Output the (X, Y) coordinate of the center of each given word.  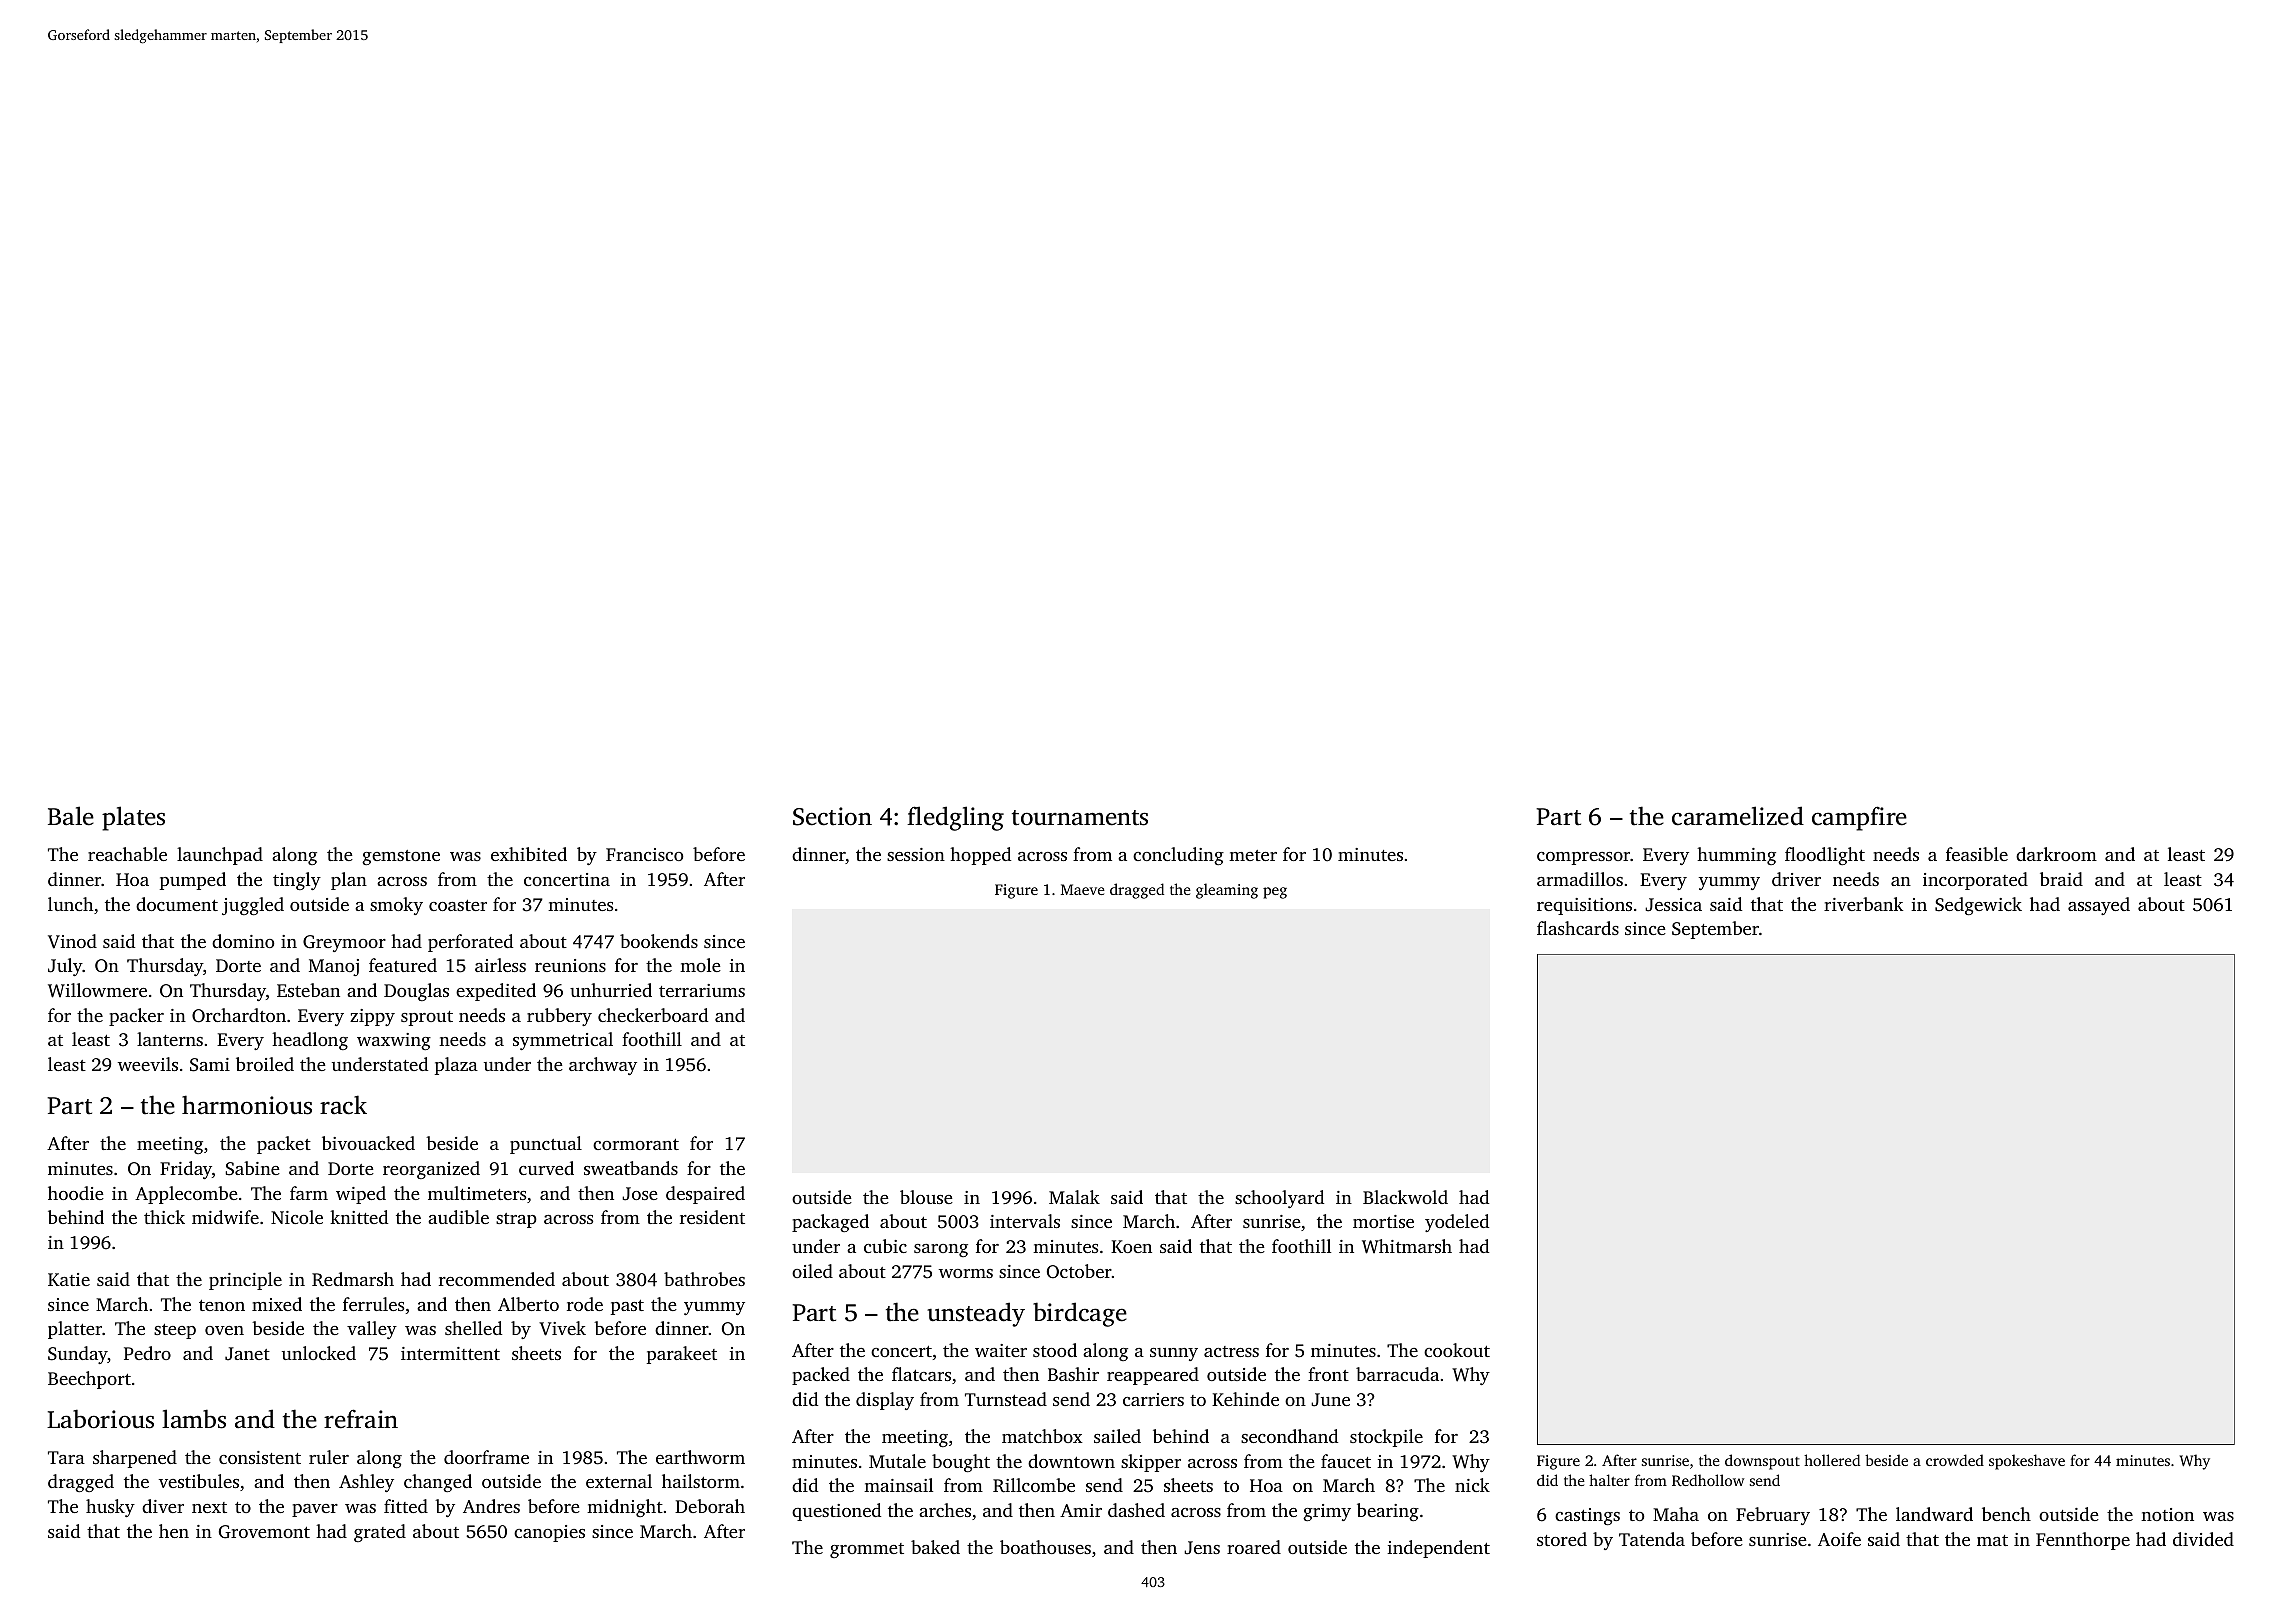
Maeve (1083, 889)
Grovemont (264, 1532)
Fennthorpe (2083, 1541)
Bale (71, 816)
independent (1438, 1549)
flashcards (1578, 928)
